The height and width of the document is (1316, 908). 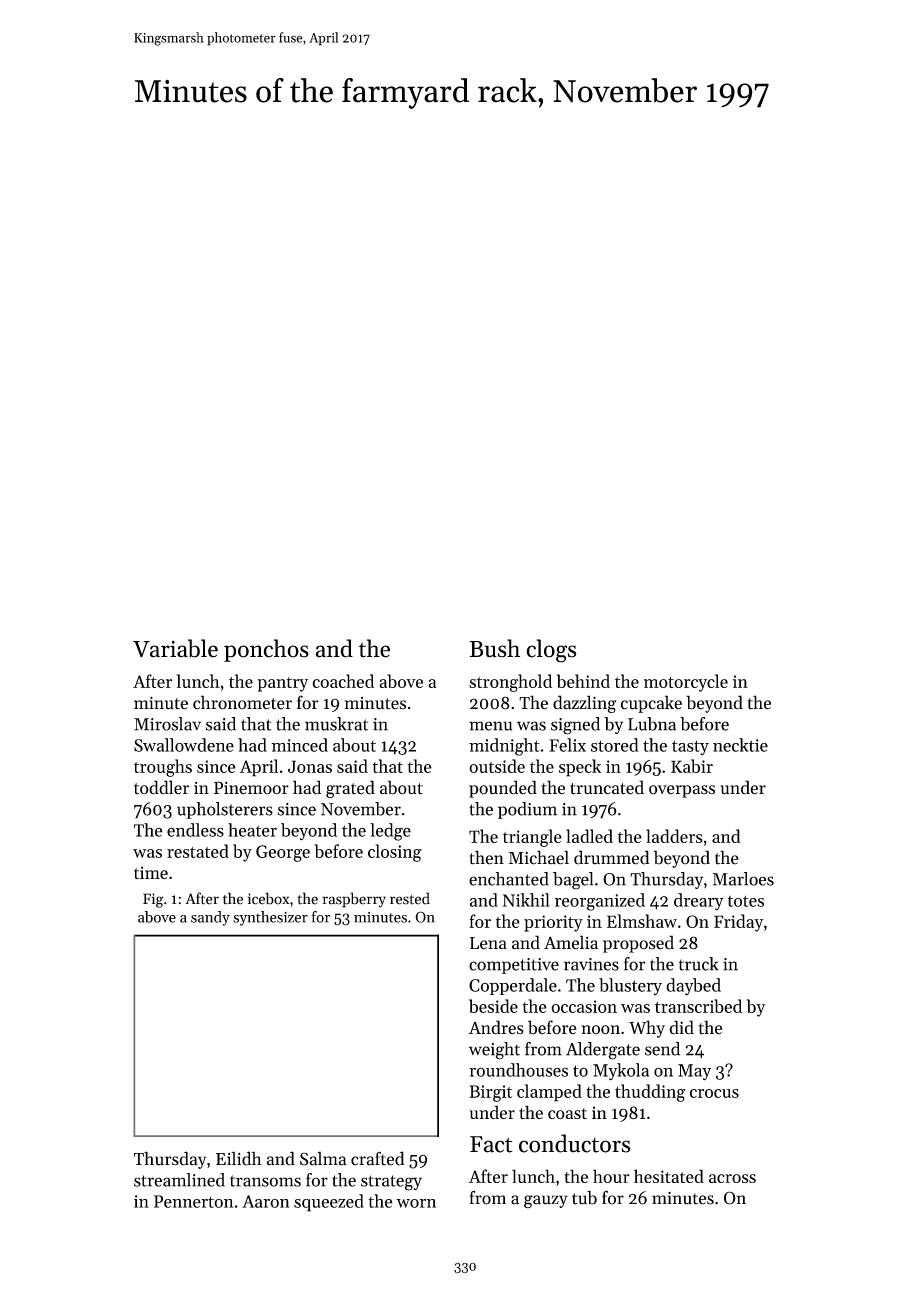 What do you see at coordinates (310, 766) in the document?
I see `Jonas` at bounding box center [310, 766].
